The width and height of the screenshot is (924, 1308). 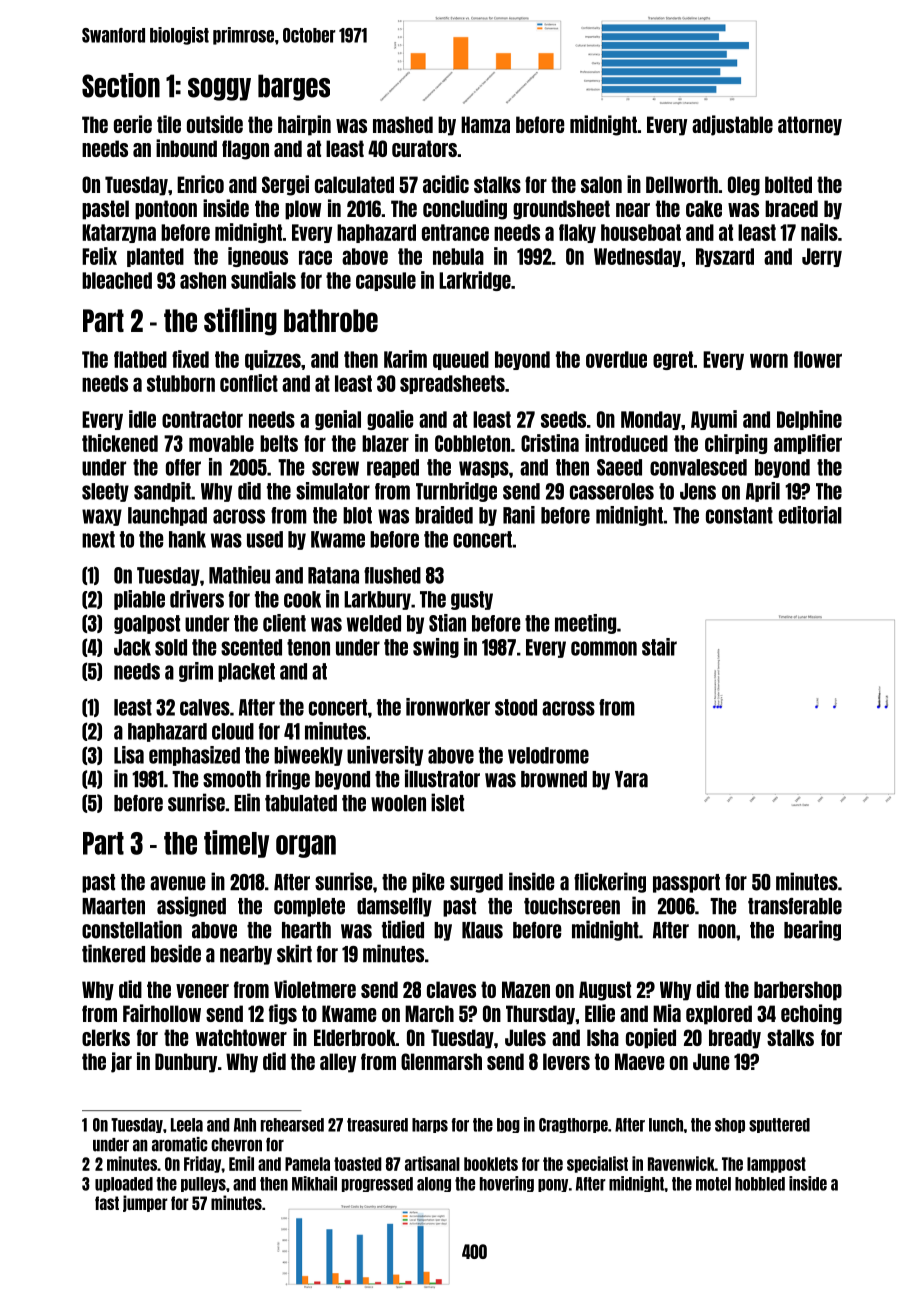 I want to click on echoing, so click(x=811, y=1014).
